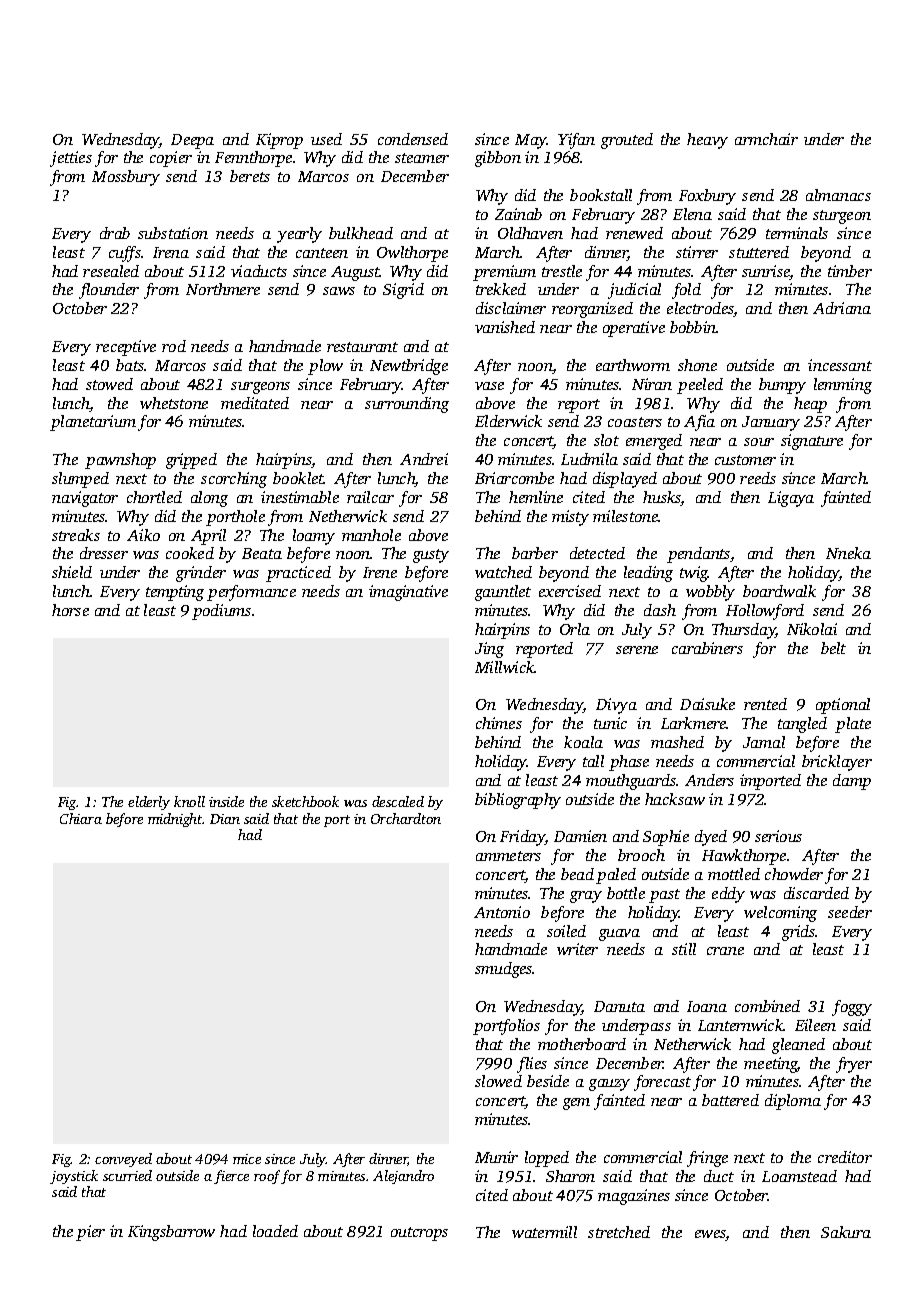  Describe the element at coordinates (498, 1081) in the image. I see `slowed` at that location.
